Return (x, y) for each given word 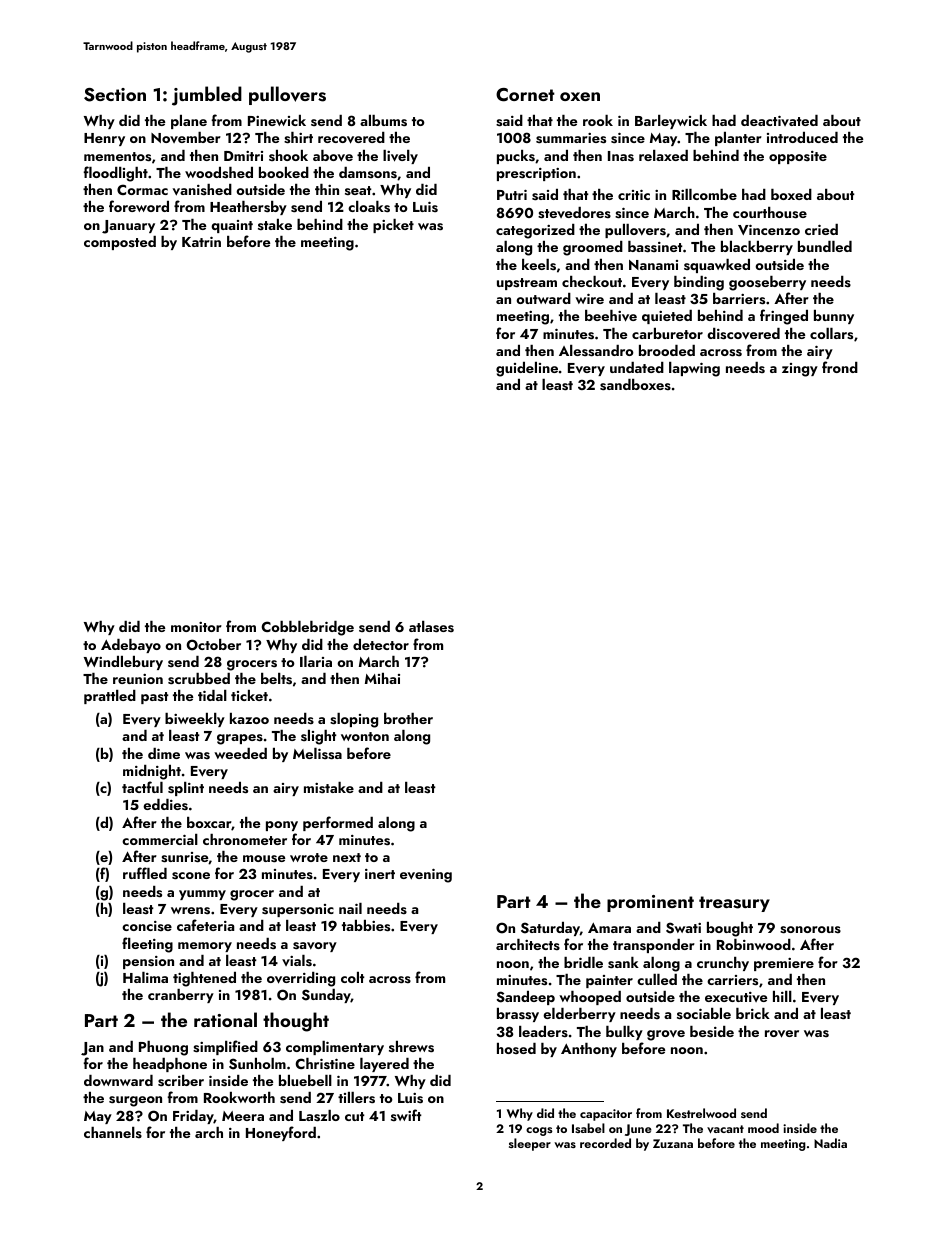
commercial (160, 839)
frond (840, 367)
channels (113, 1132)
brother (408, 718)
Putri (512, 195)
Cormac (142, 189)
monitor (196, 627)
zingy (800, 370)
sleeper (530, 1144)
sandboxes (635, 385)
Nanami (653, 265)
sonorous (810, 930)
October (214, 645)
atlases (431, 627)
